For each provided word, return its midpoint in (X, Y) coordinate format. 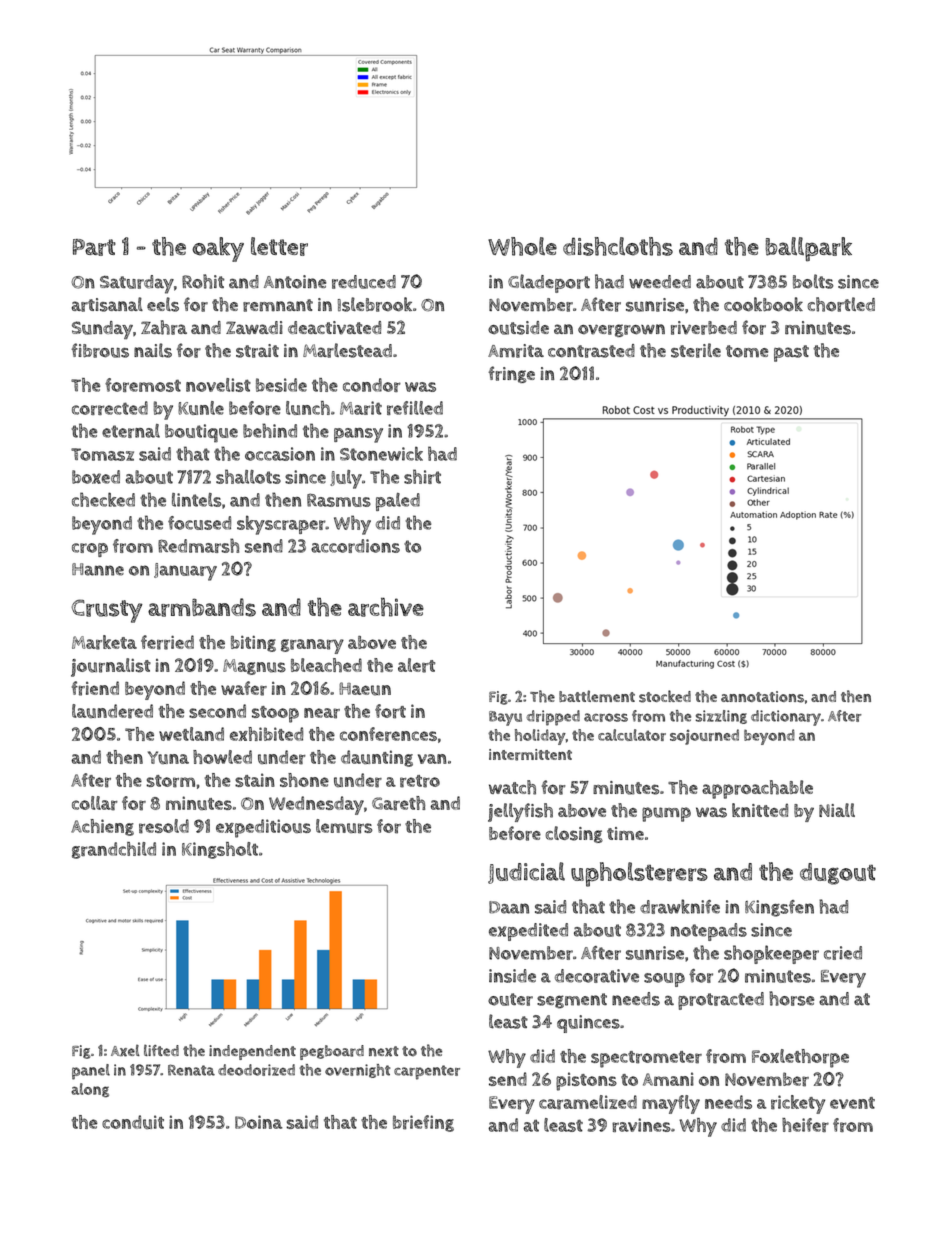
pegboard (332, 1052)
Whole (522, 246)
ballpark (808, 249)
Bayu (505, 718)
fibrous (100, 350)
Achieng (102, 827)
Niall (837, 810)
